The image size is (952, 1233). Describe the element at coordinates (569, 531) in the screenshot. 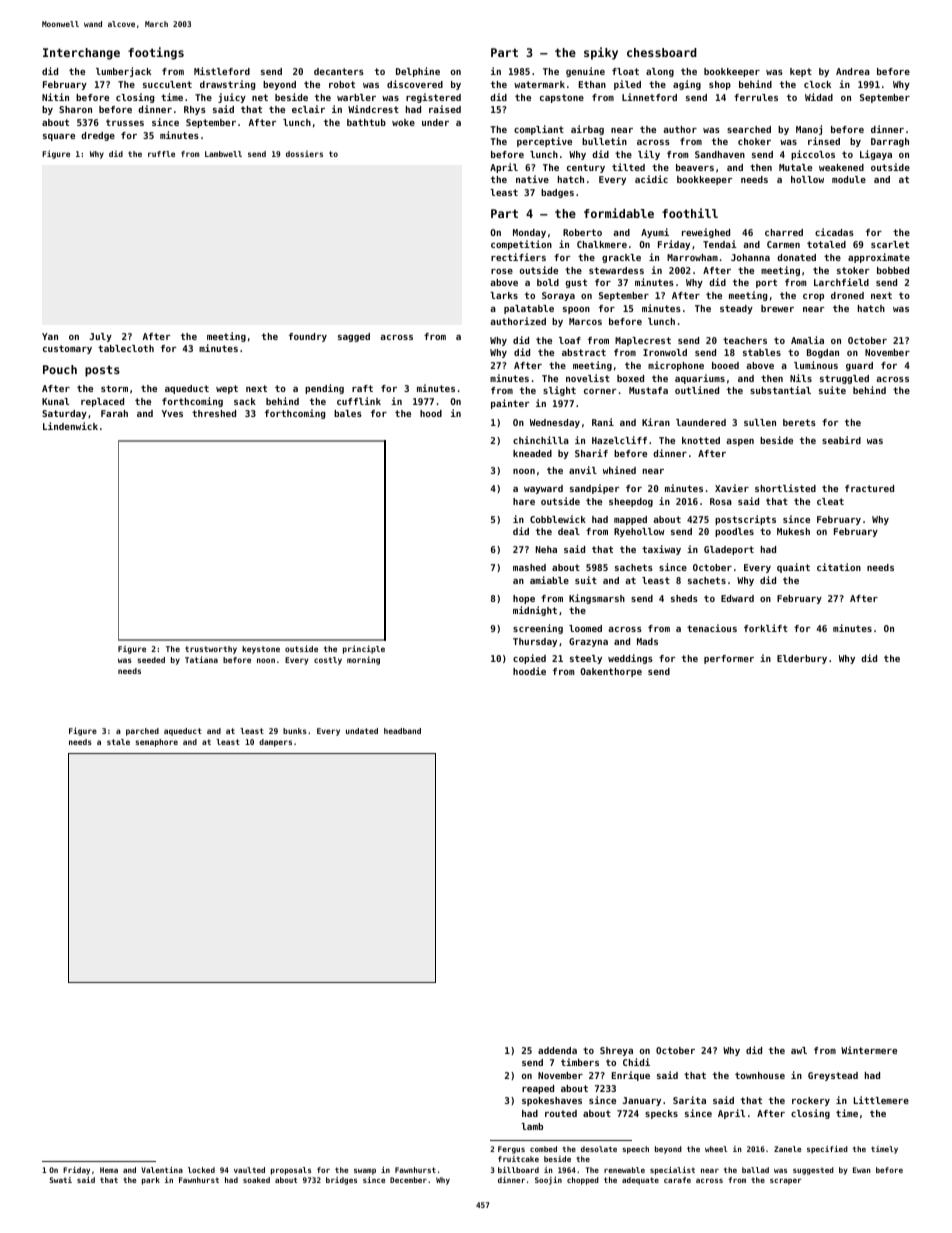

I see `deal` at that location.
